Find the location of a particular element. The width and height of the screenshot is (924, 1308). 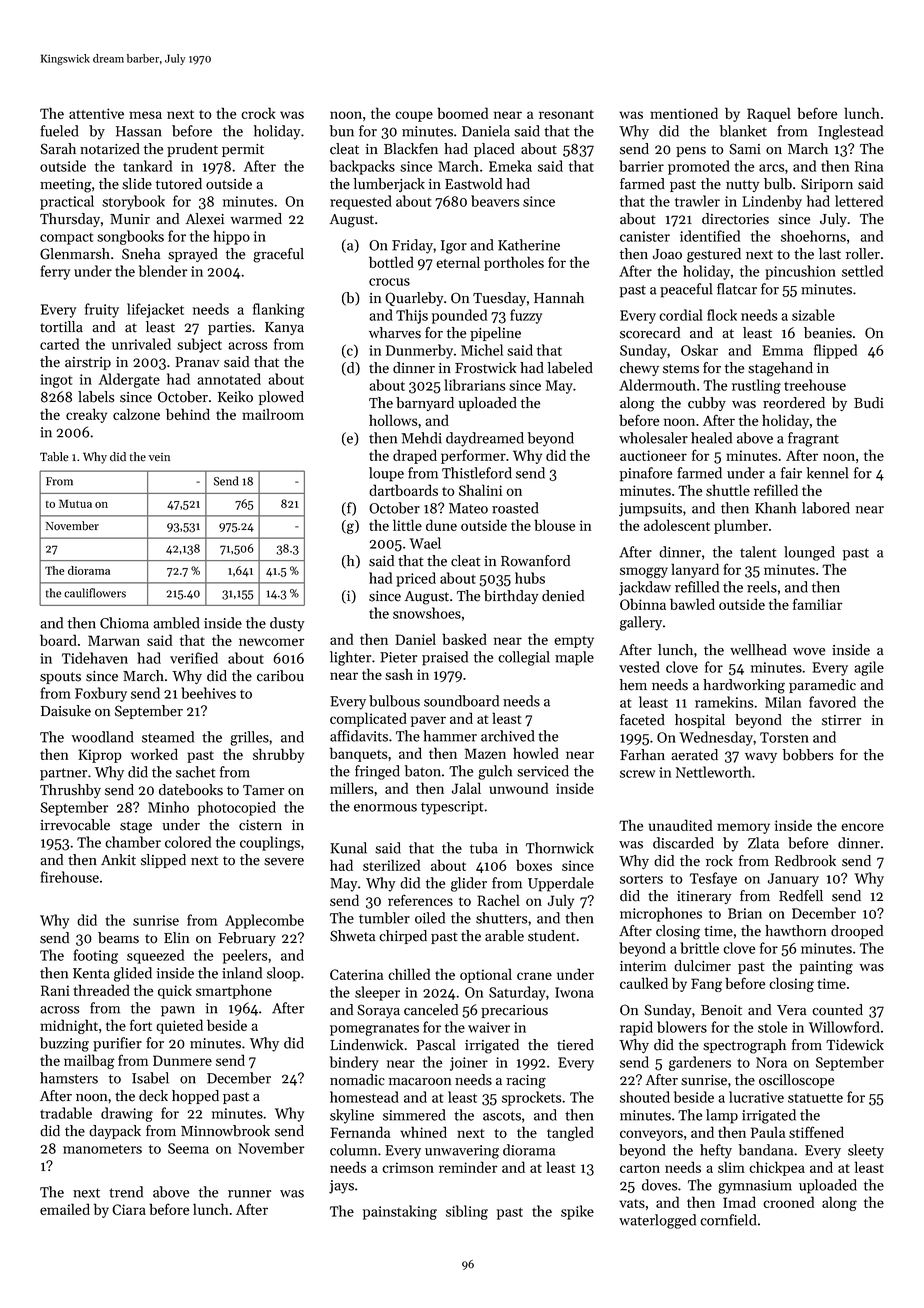

labeled is located at coordinates (570, 368).
